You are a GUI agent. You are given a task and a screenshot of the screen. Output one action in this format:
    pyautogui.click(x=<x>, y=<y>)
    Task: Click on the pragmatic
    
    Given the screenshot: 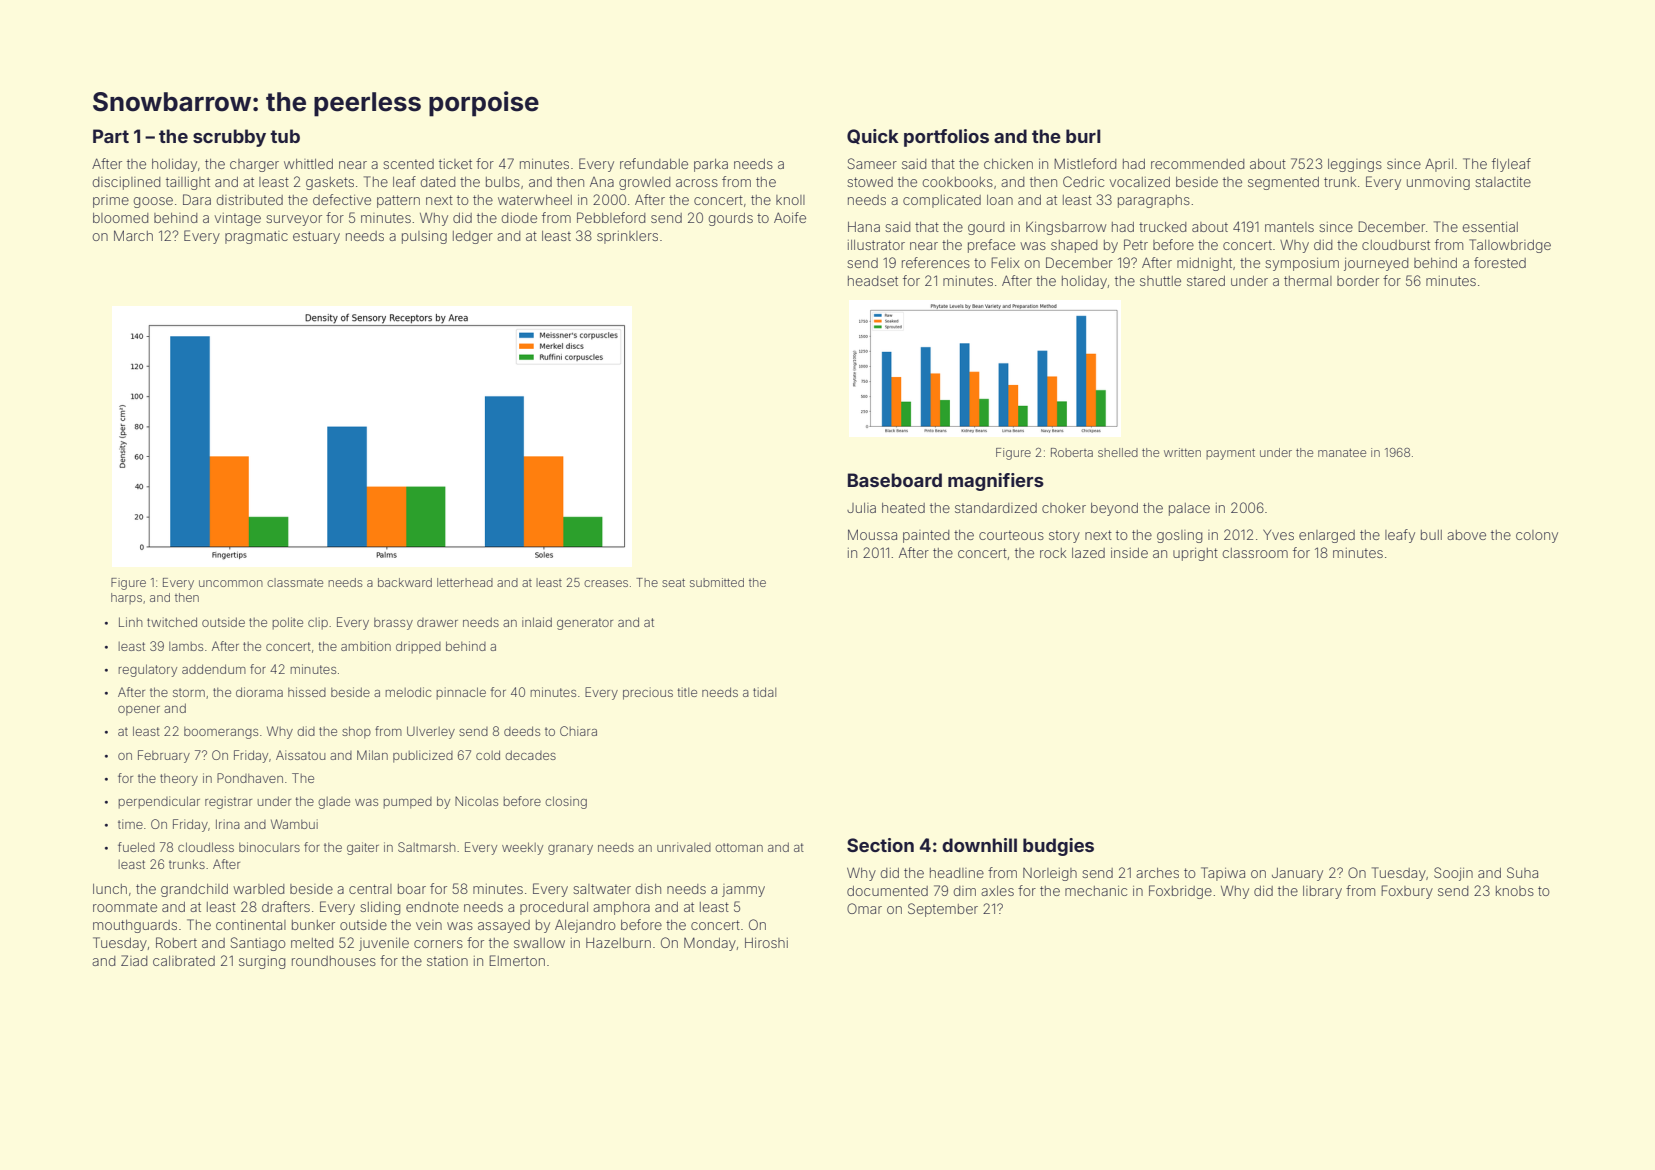 What is the action you would take?
    pyautogui.click(x=256, y=237)
